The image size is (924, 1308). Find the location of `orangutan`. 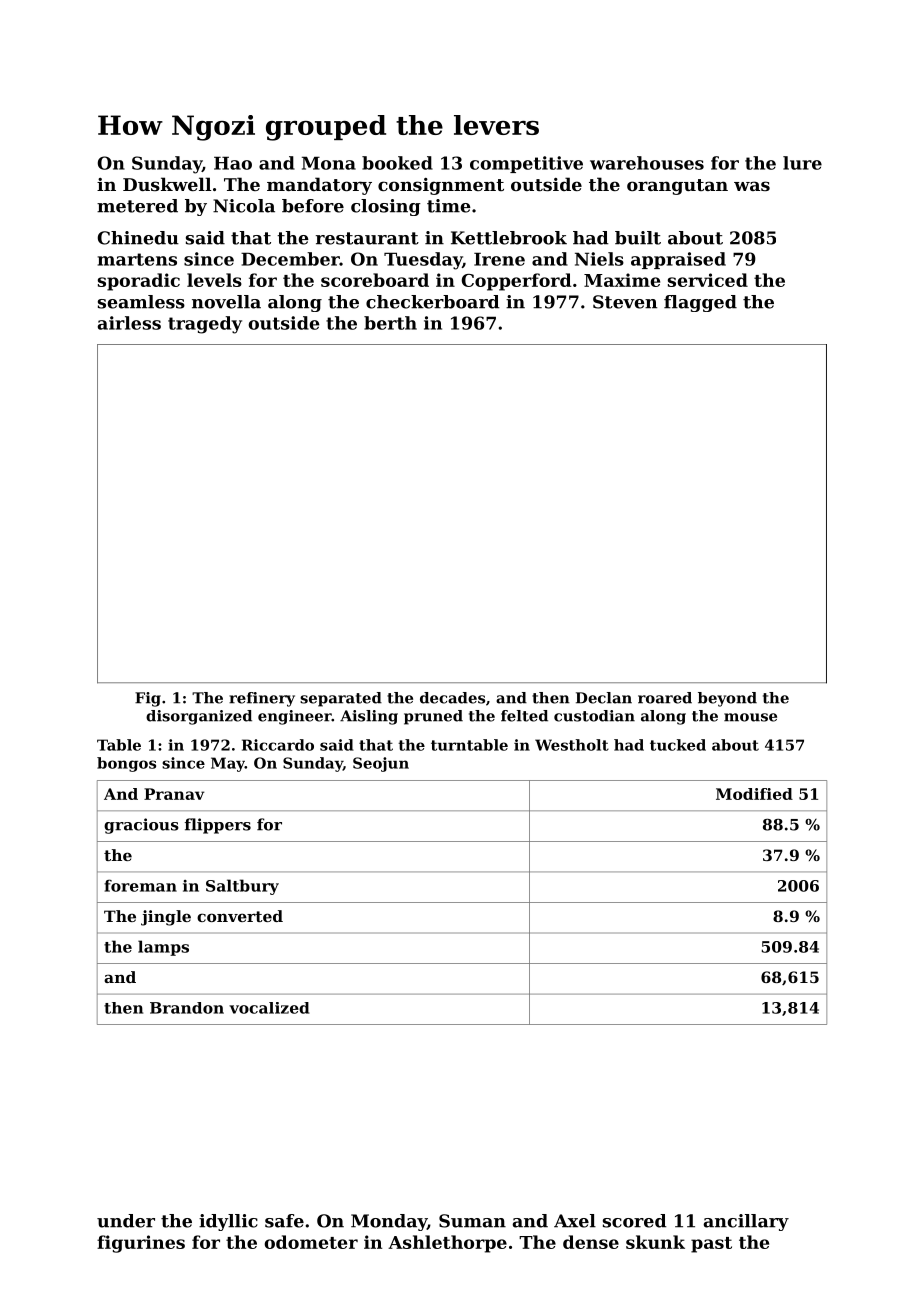

orangutan is located at coordinates (677, 187).
